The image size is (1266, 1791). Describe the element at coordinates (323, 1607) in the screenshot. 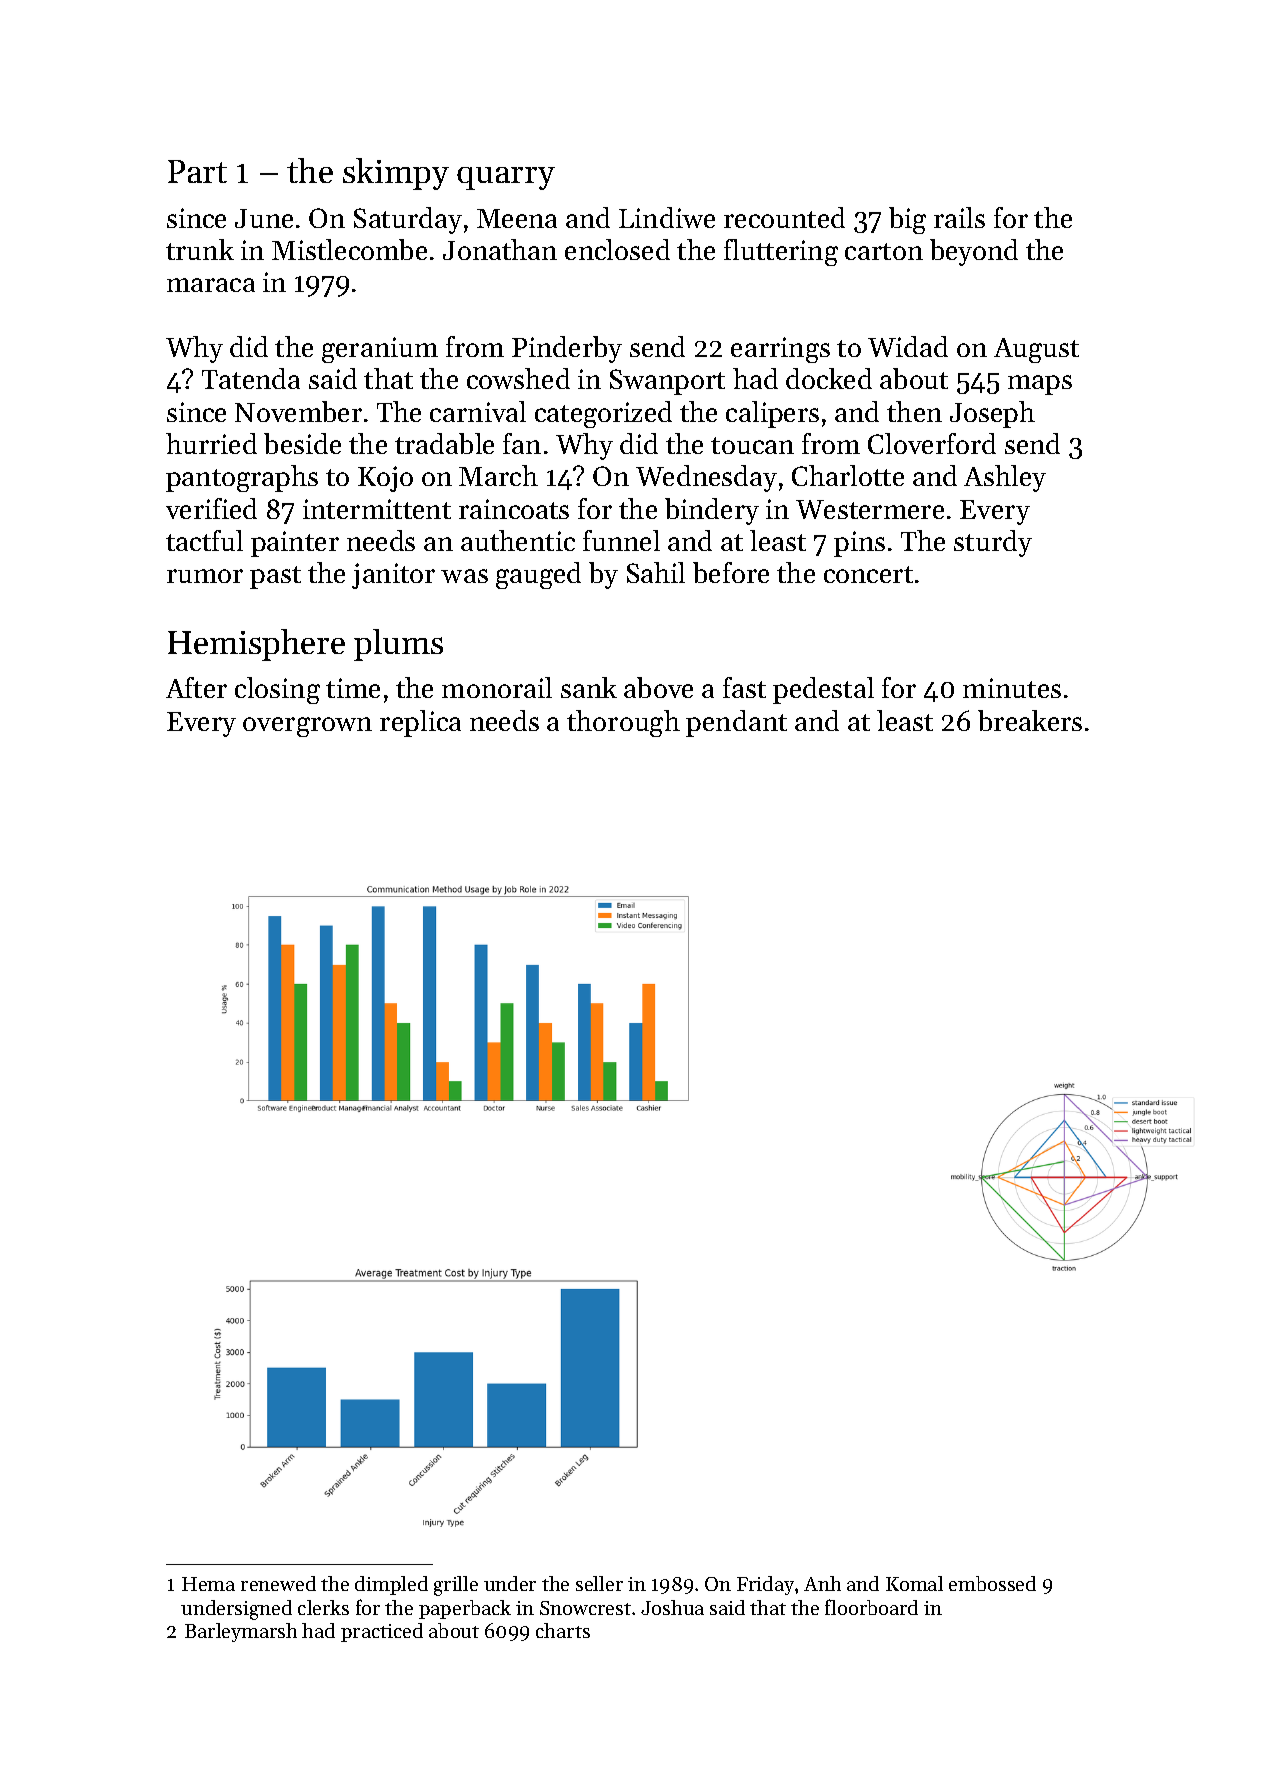

I see `clerks` at that location.
